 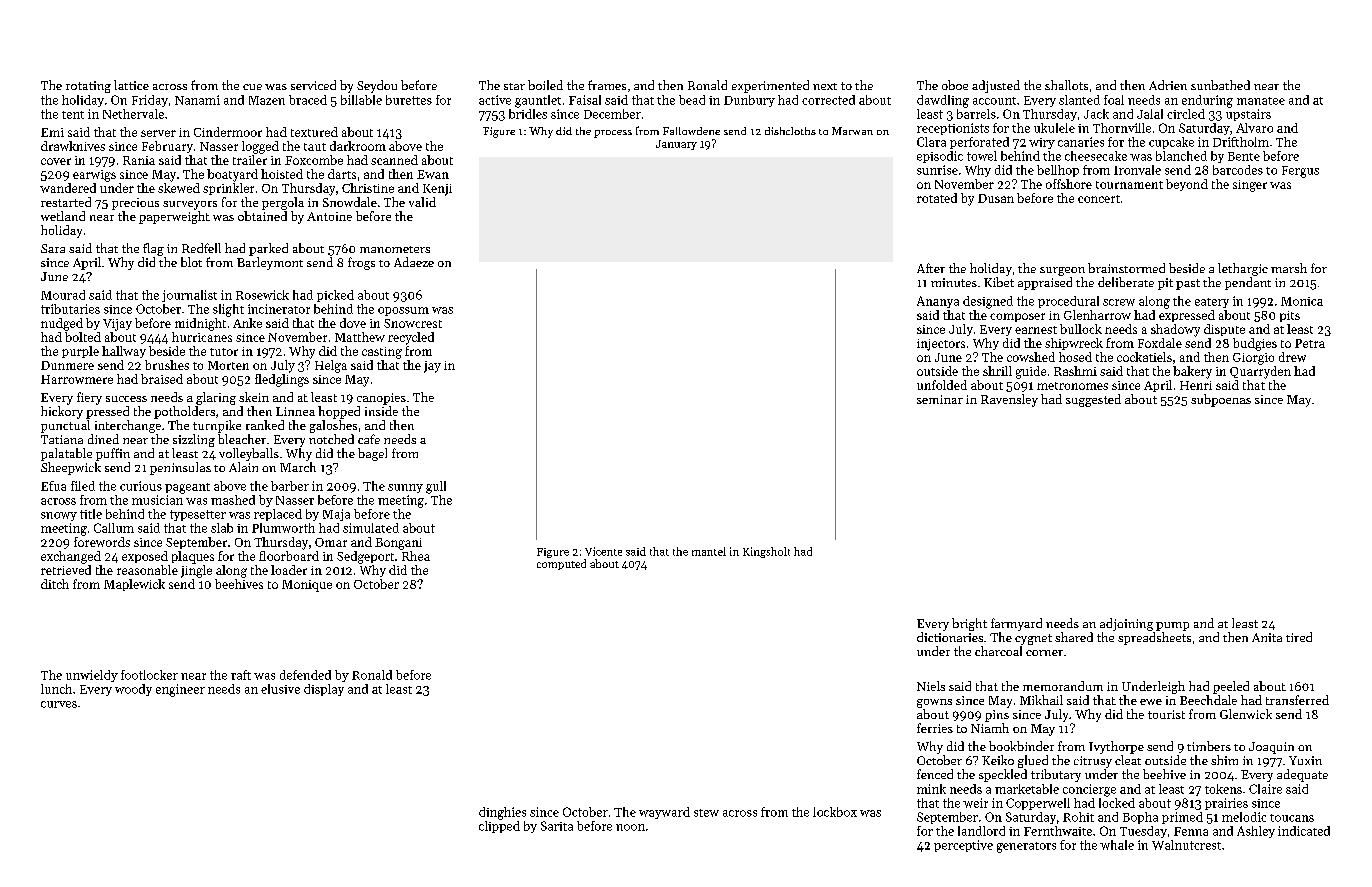 What do you see at coordinates (1220, 85) in the screenshot?
I see `sunbathed` at bounding box center [1220, 85].
